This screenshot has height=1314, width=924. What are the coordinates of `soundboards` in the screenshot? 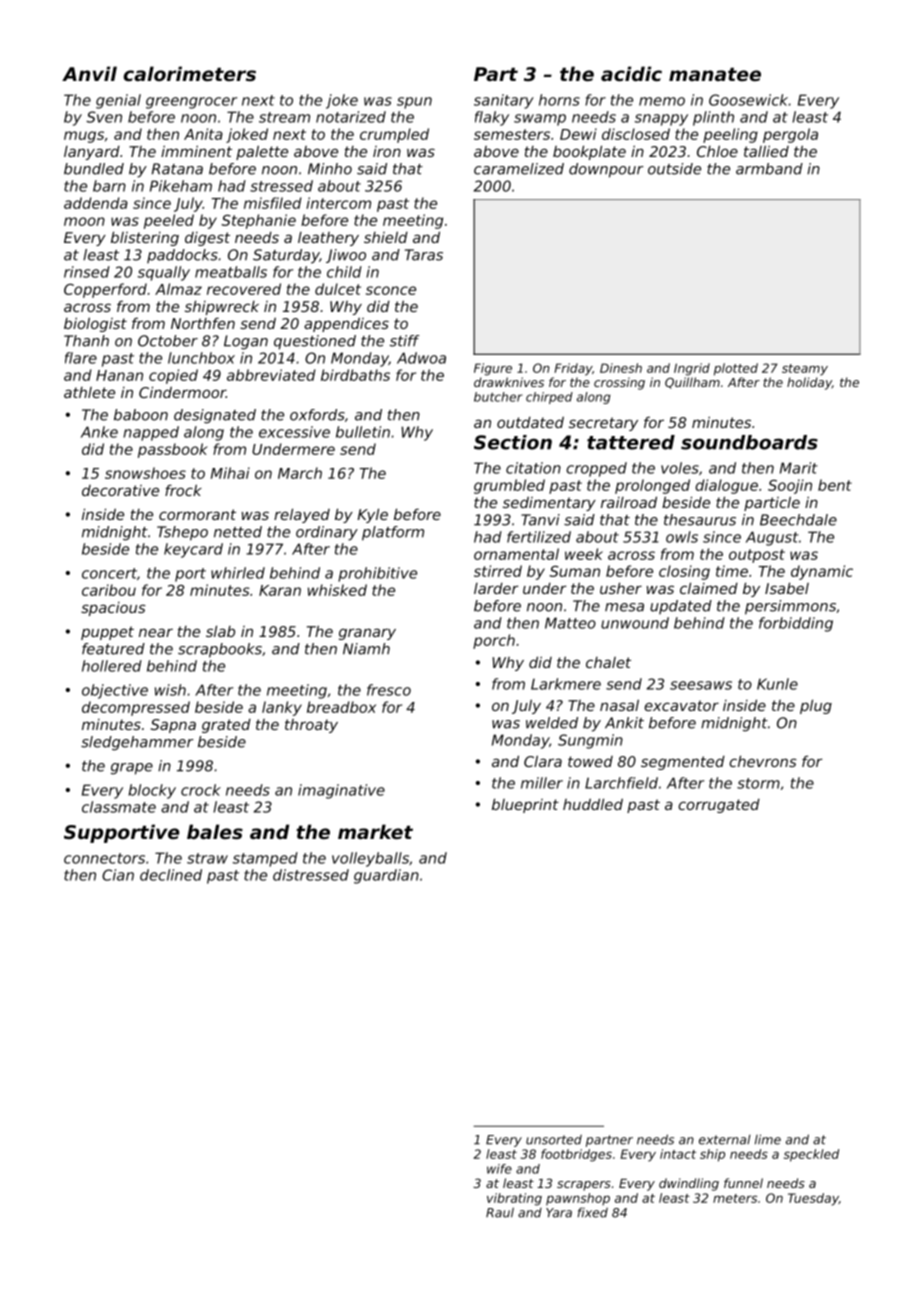 It's located at (749, 442).
